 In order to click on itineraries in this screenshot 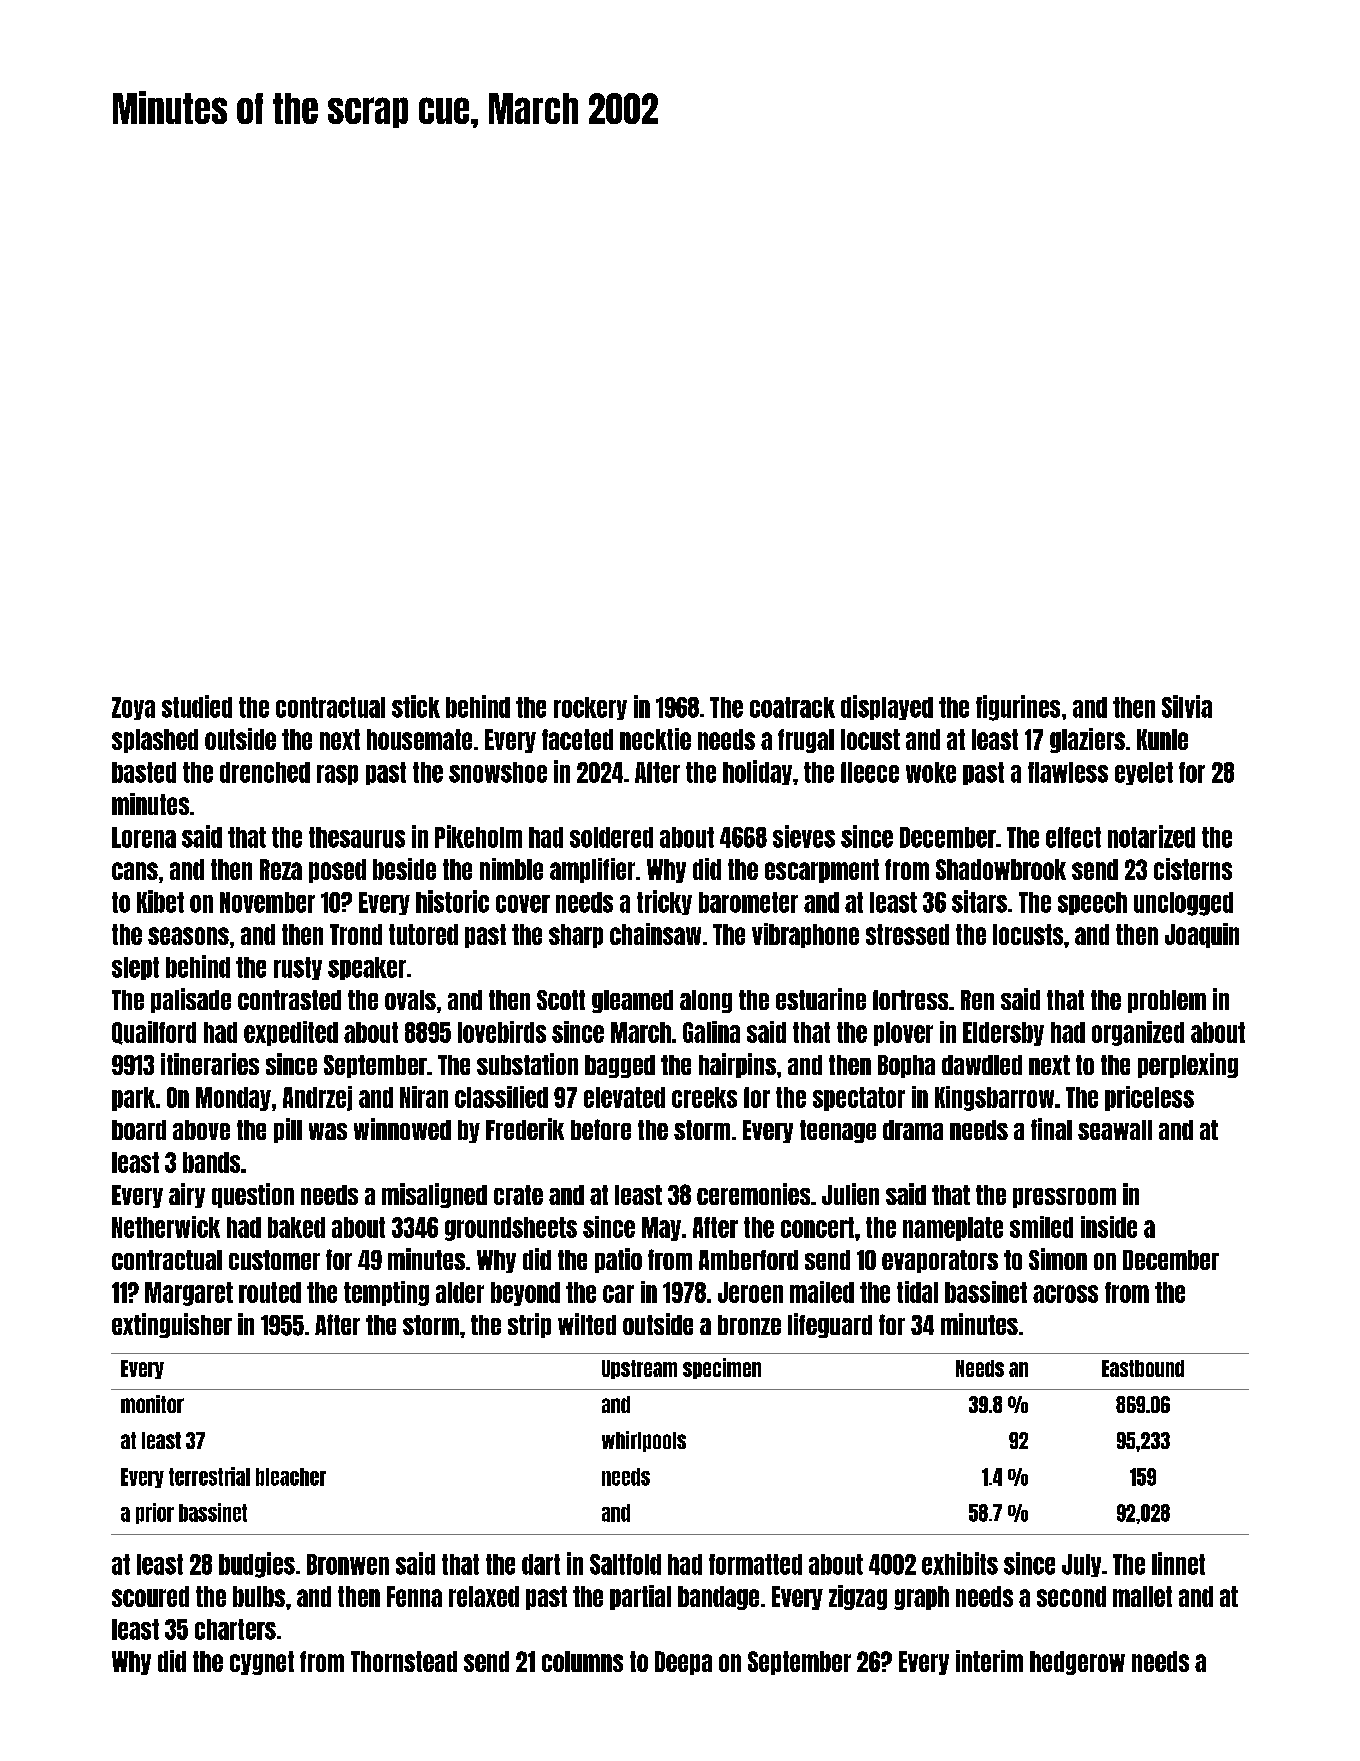, I will do `click(210, 1064)`.
